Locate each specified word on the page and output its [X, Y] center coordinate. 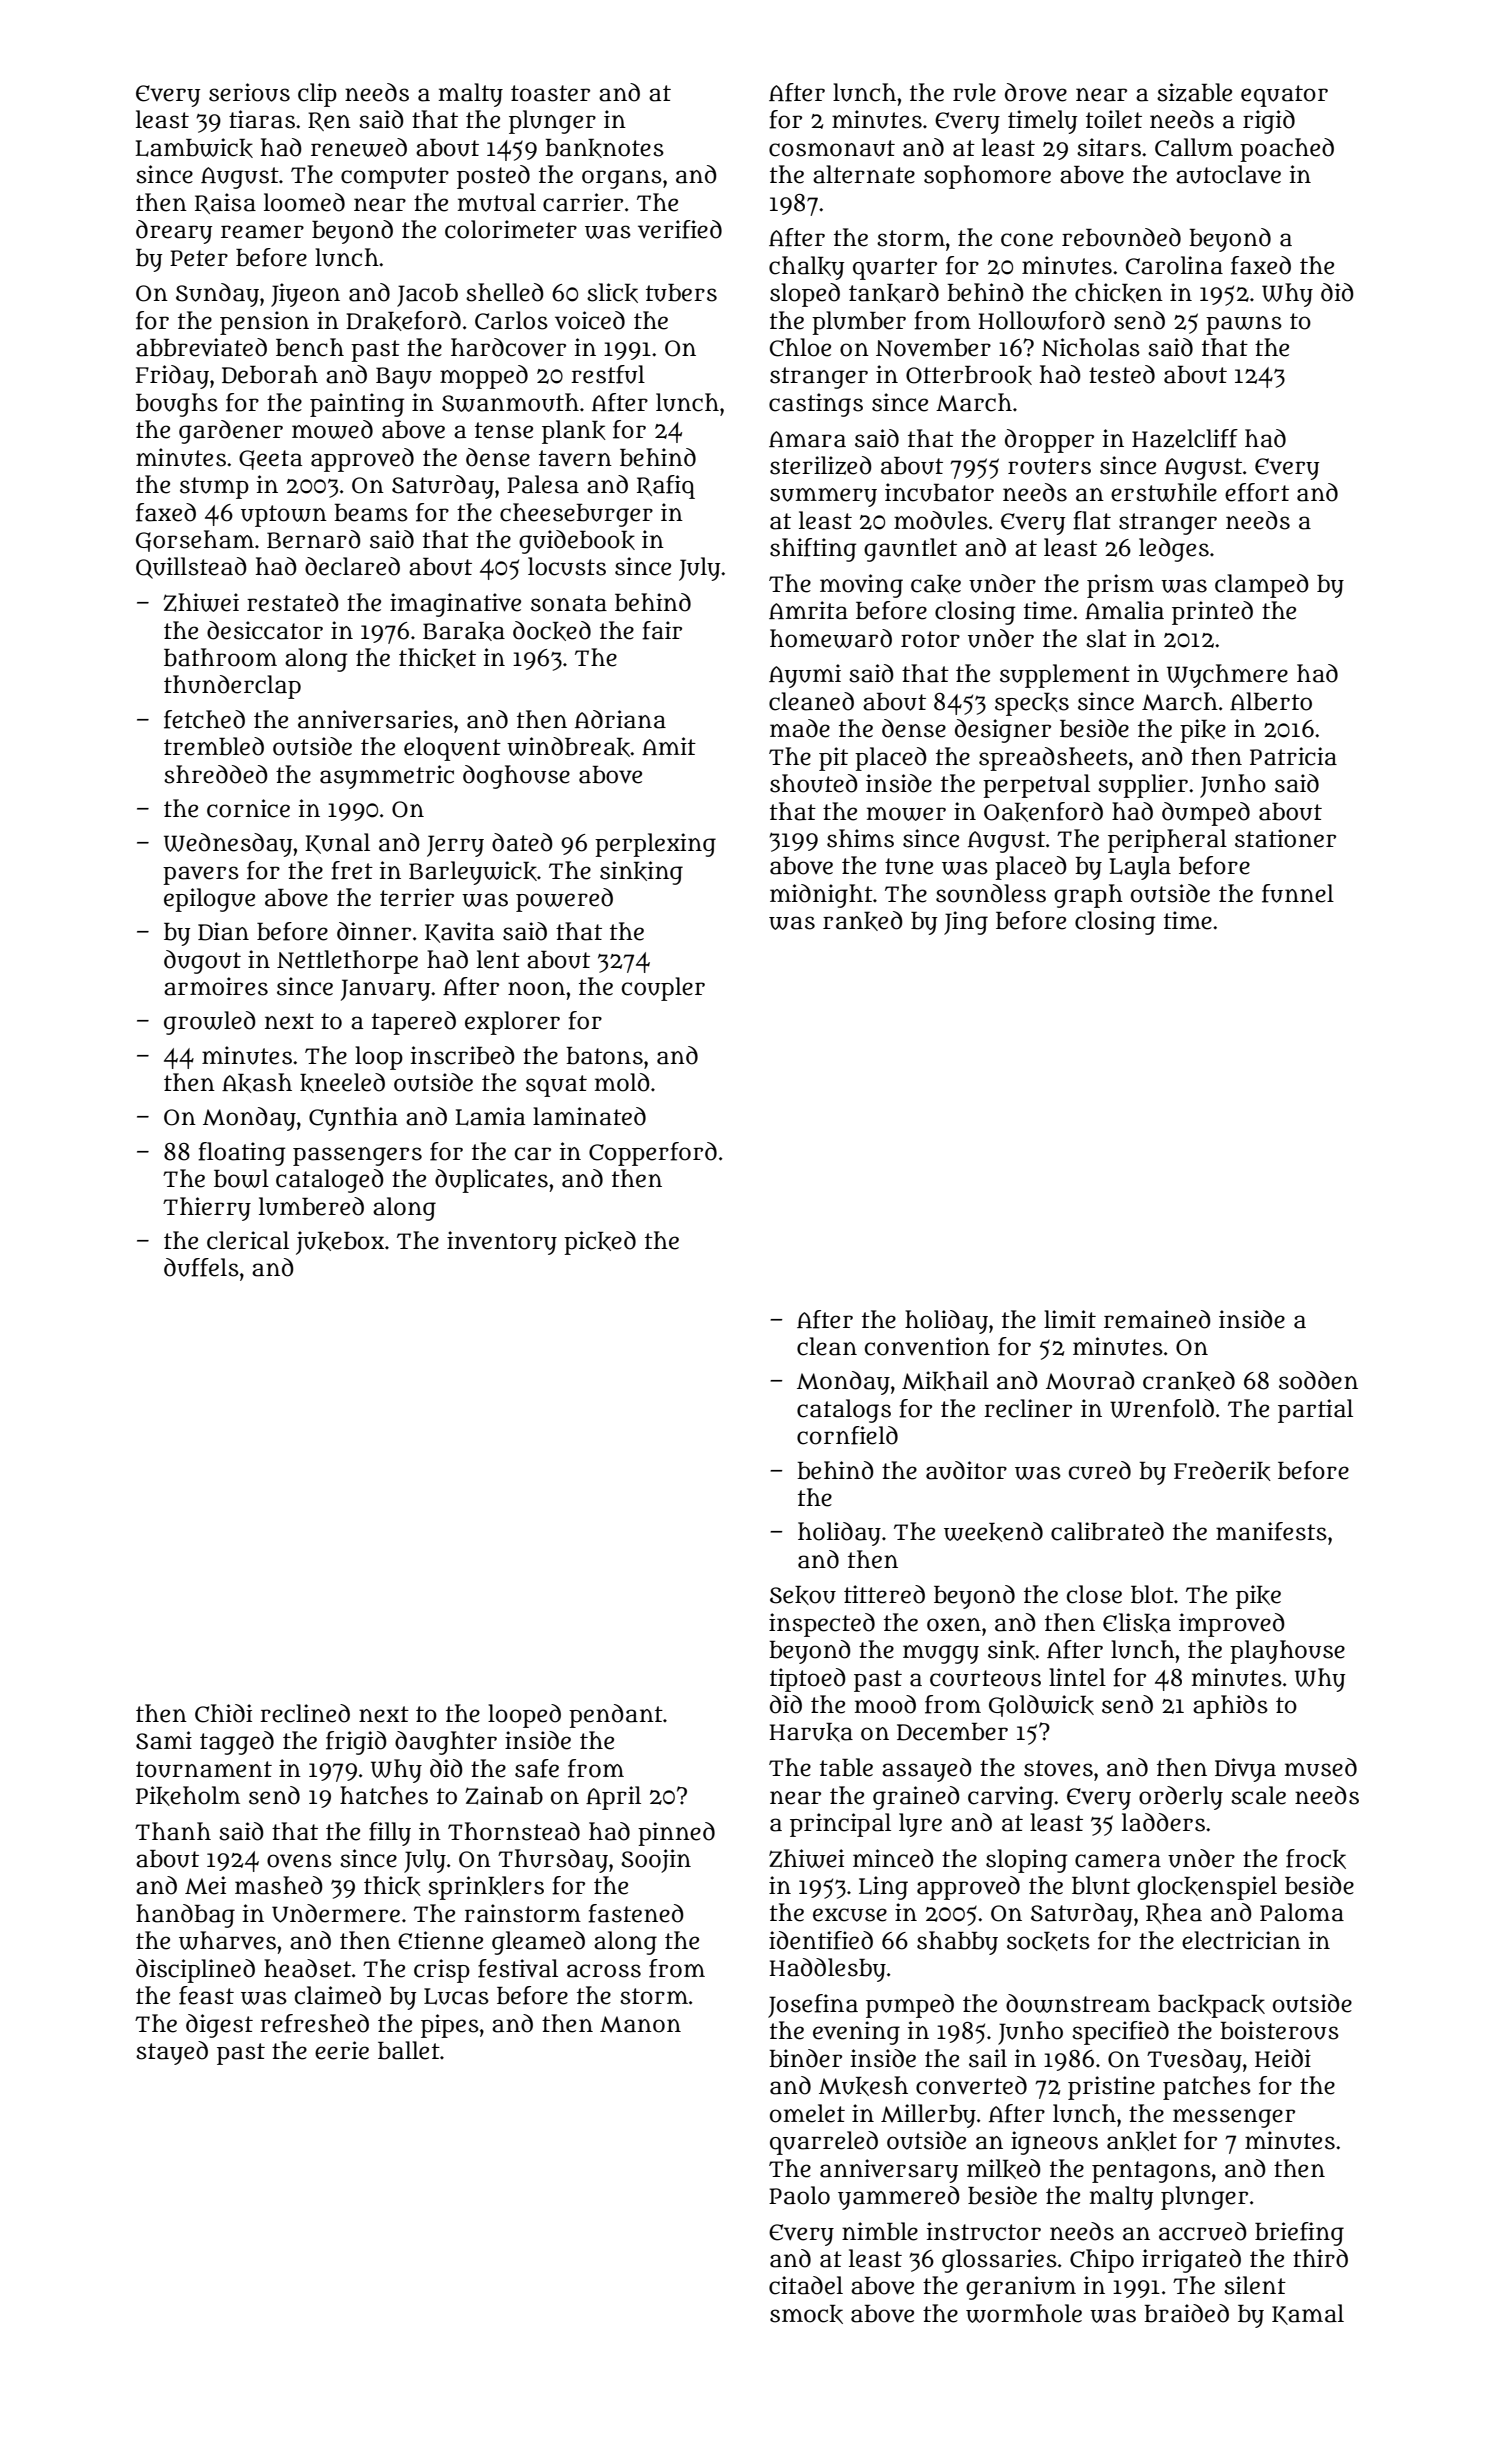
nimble [880, 2231]
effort [1257, 492]
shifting [813, 550]
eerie [342, 2050]
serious [249, 92]
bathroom [220, 657]
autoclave [1228, 174]
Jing [966, 923]
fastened [636, 1913]
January [385, 990]
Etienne [440, 1940]
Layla [1140, 868]
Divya [1245, 1770]
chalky [806, 268]
